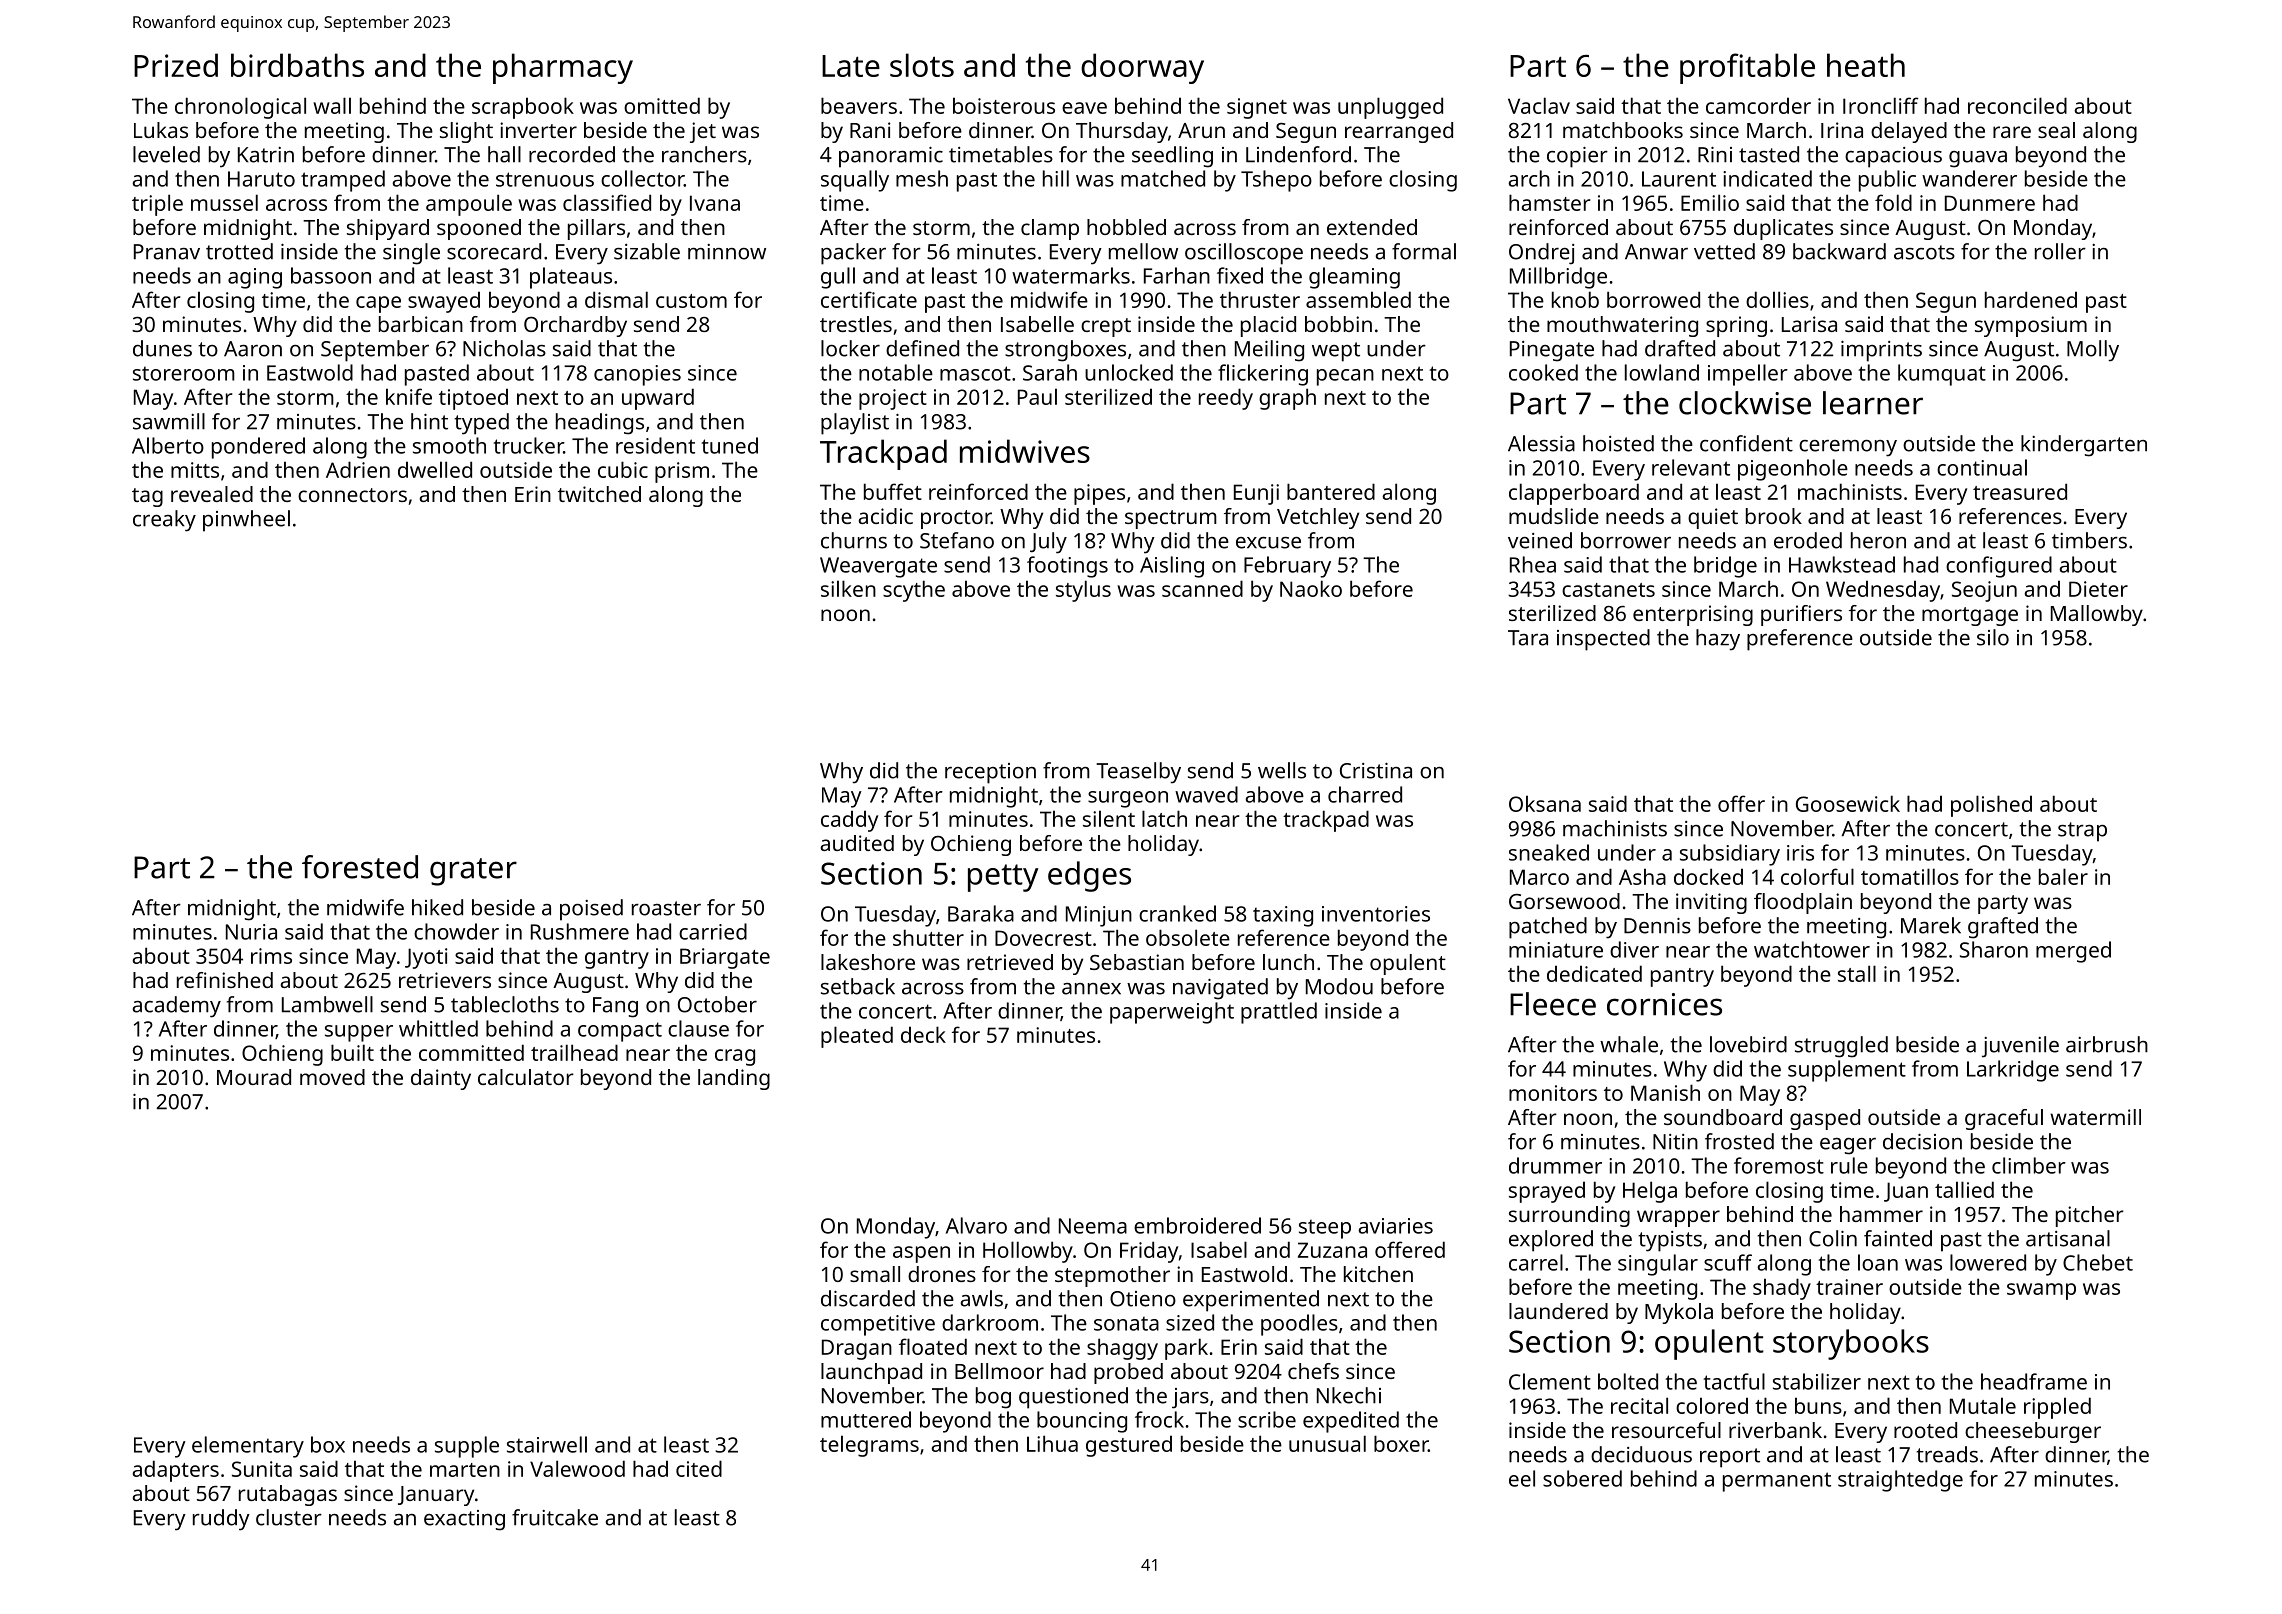 The height and width of the image is (1614, 2282). I want to click on pitcher, so click(2090, 1216).
